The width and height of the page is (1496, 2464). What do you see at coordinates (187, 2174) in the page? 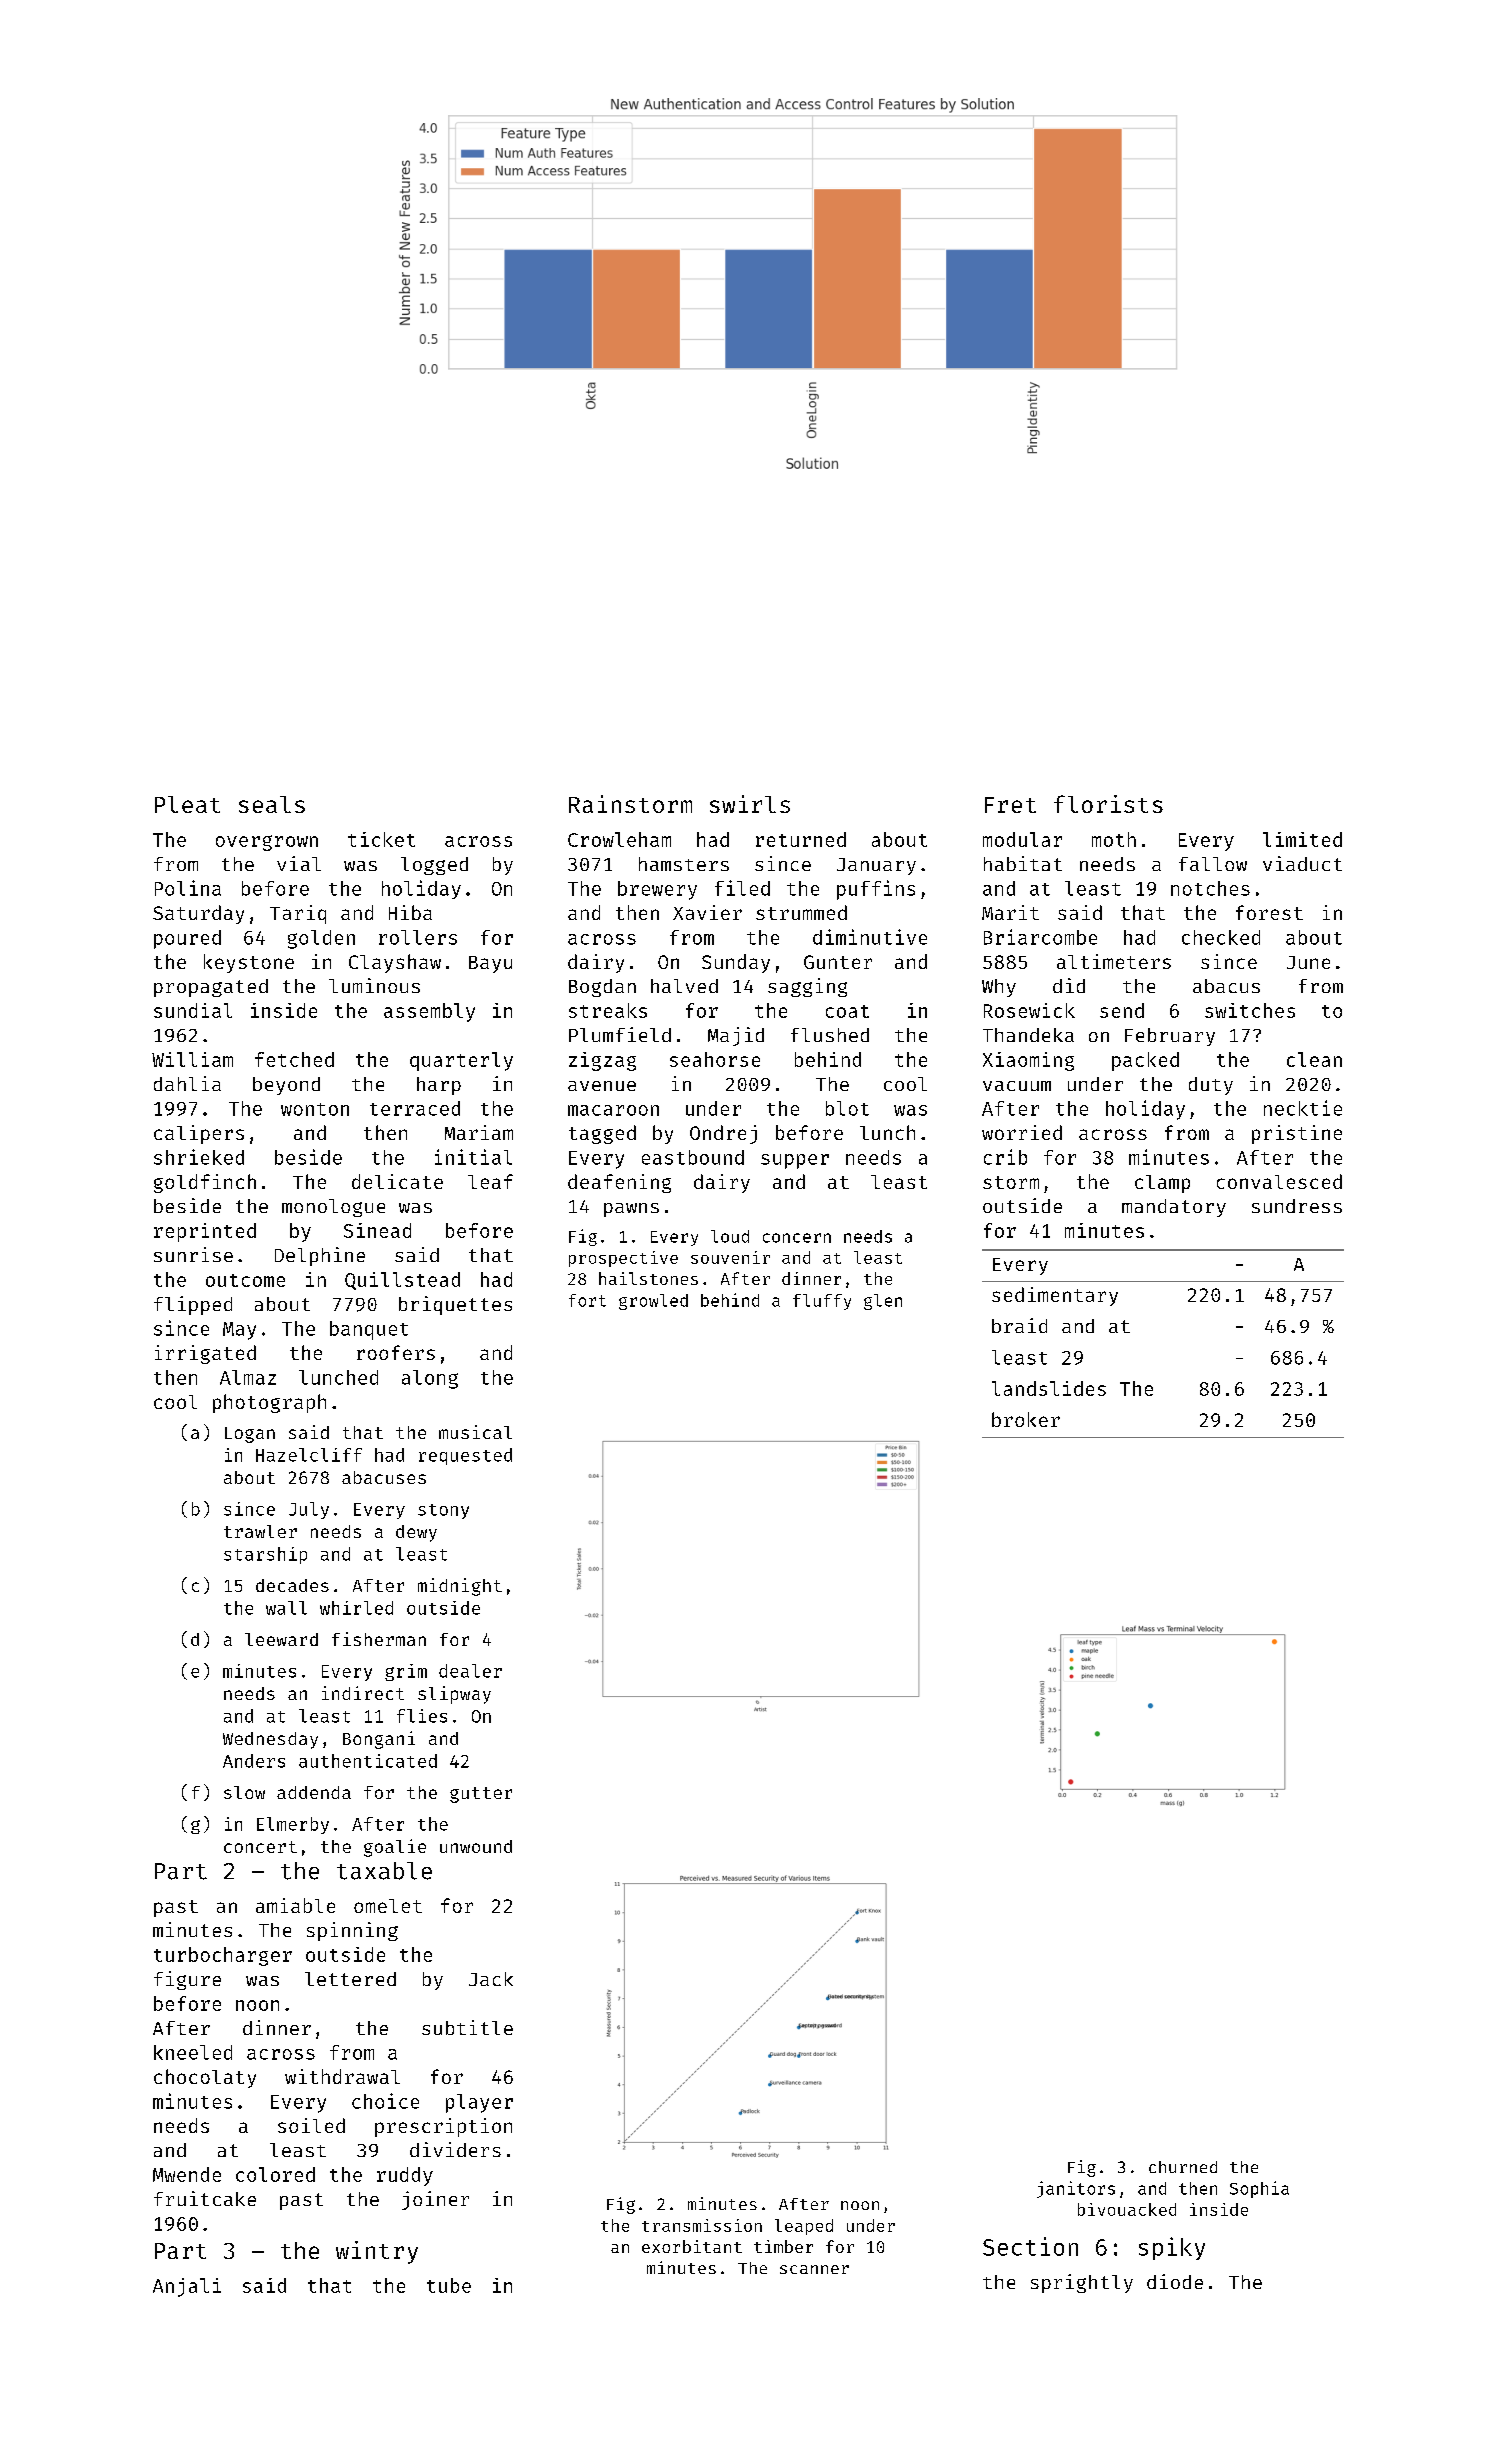
I see `Mwende` at bounding box center [187, 2174].
